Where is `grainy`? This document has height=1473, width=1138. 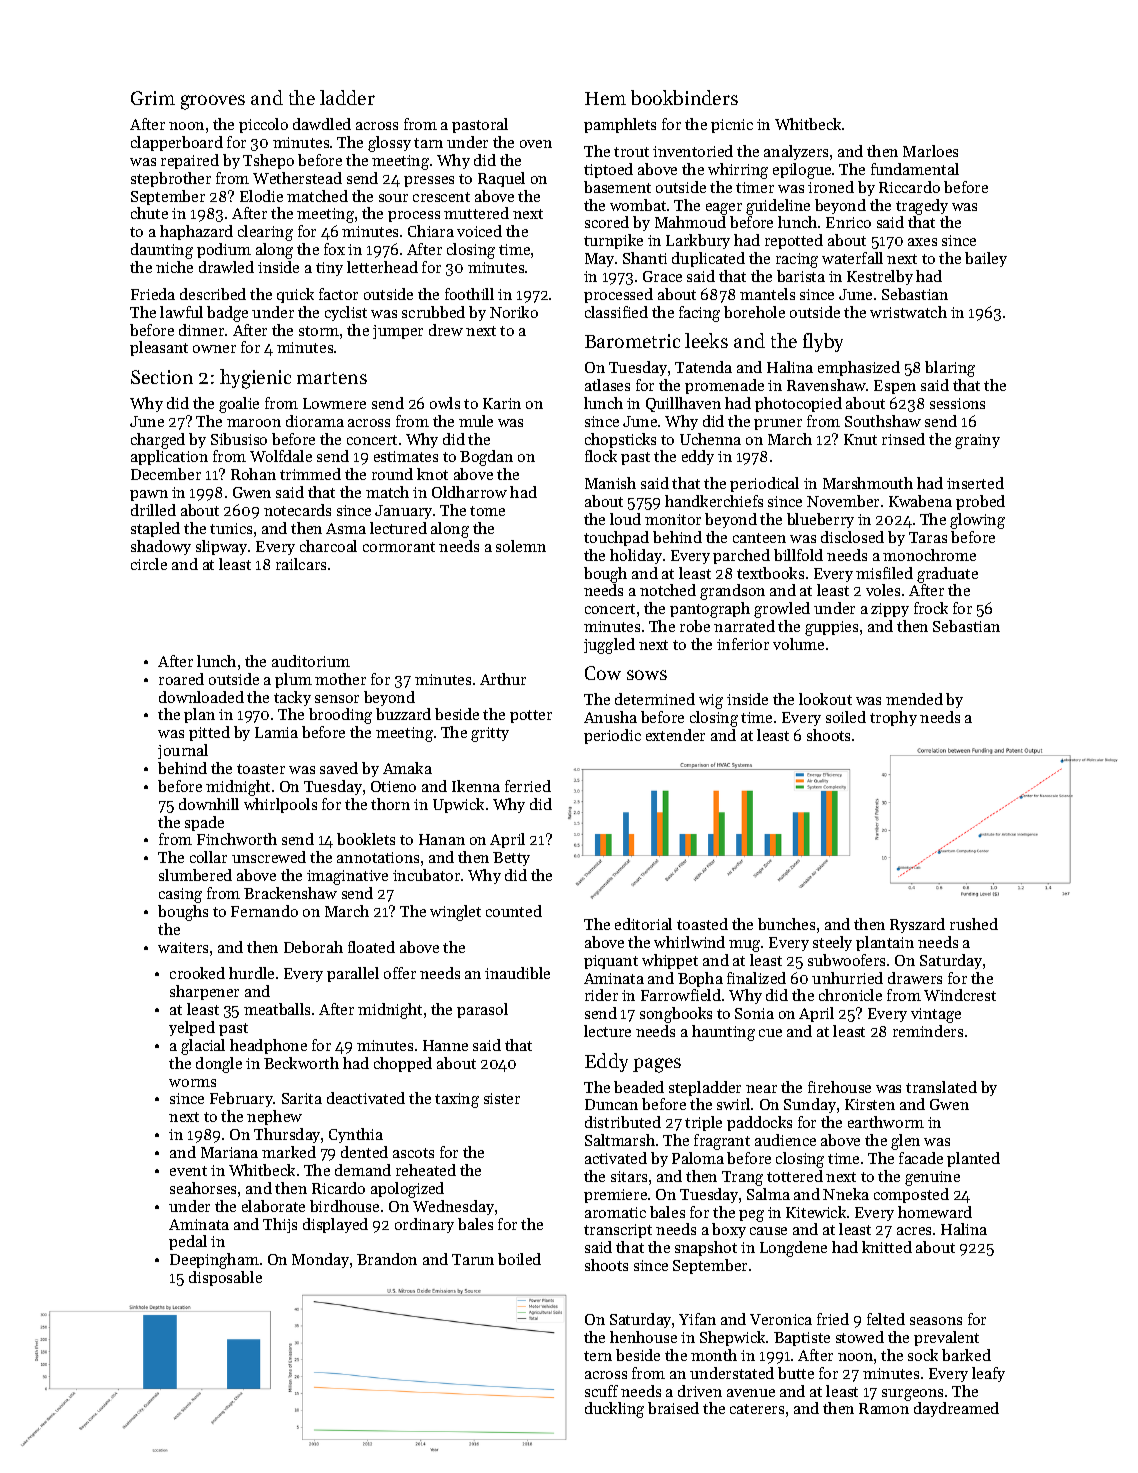 grainy is located at coordinates (977, 441).
